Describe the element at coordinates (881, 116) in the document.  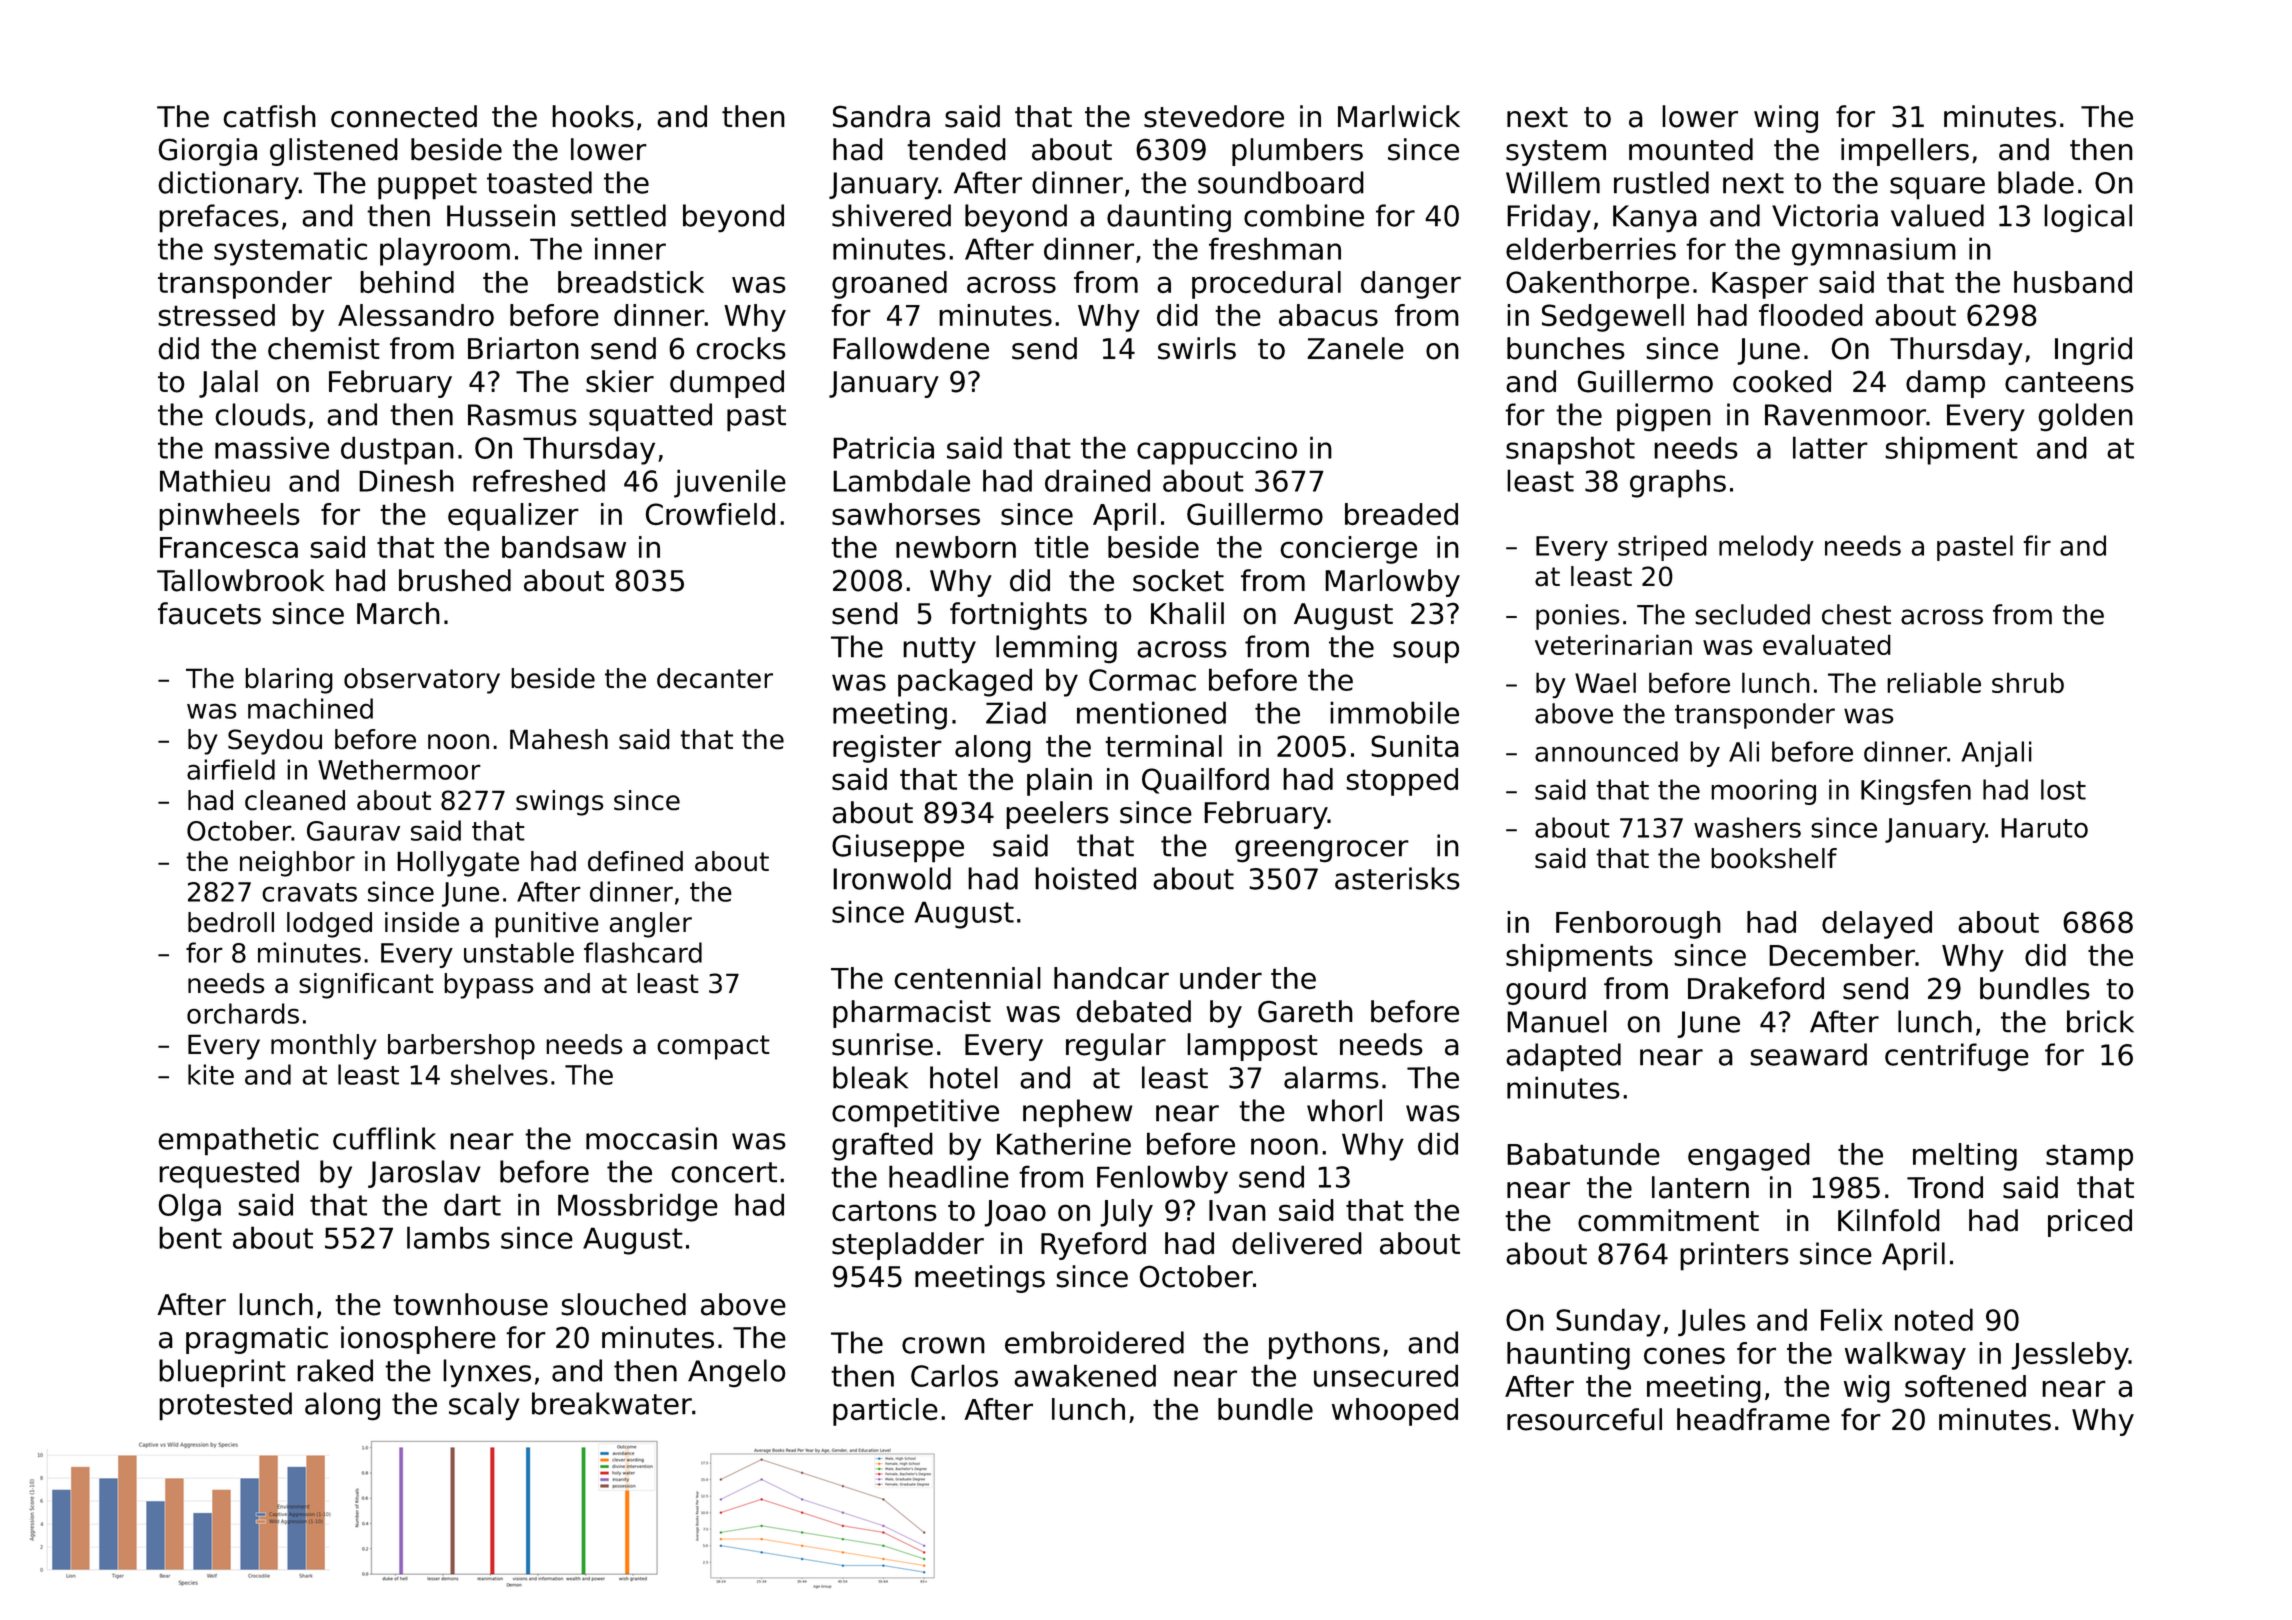
I see `Sandra` at that location.
